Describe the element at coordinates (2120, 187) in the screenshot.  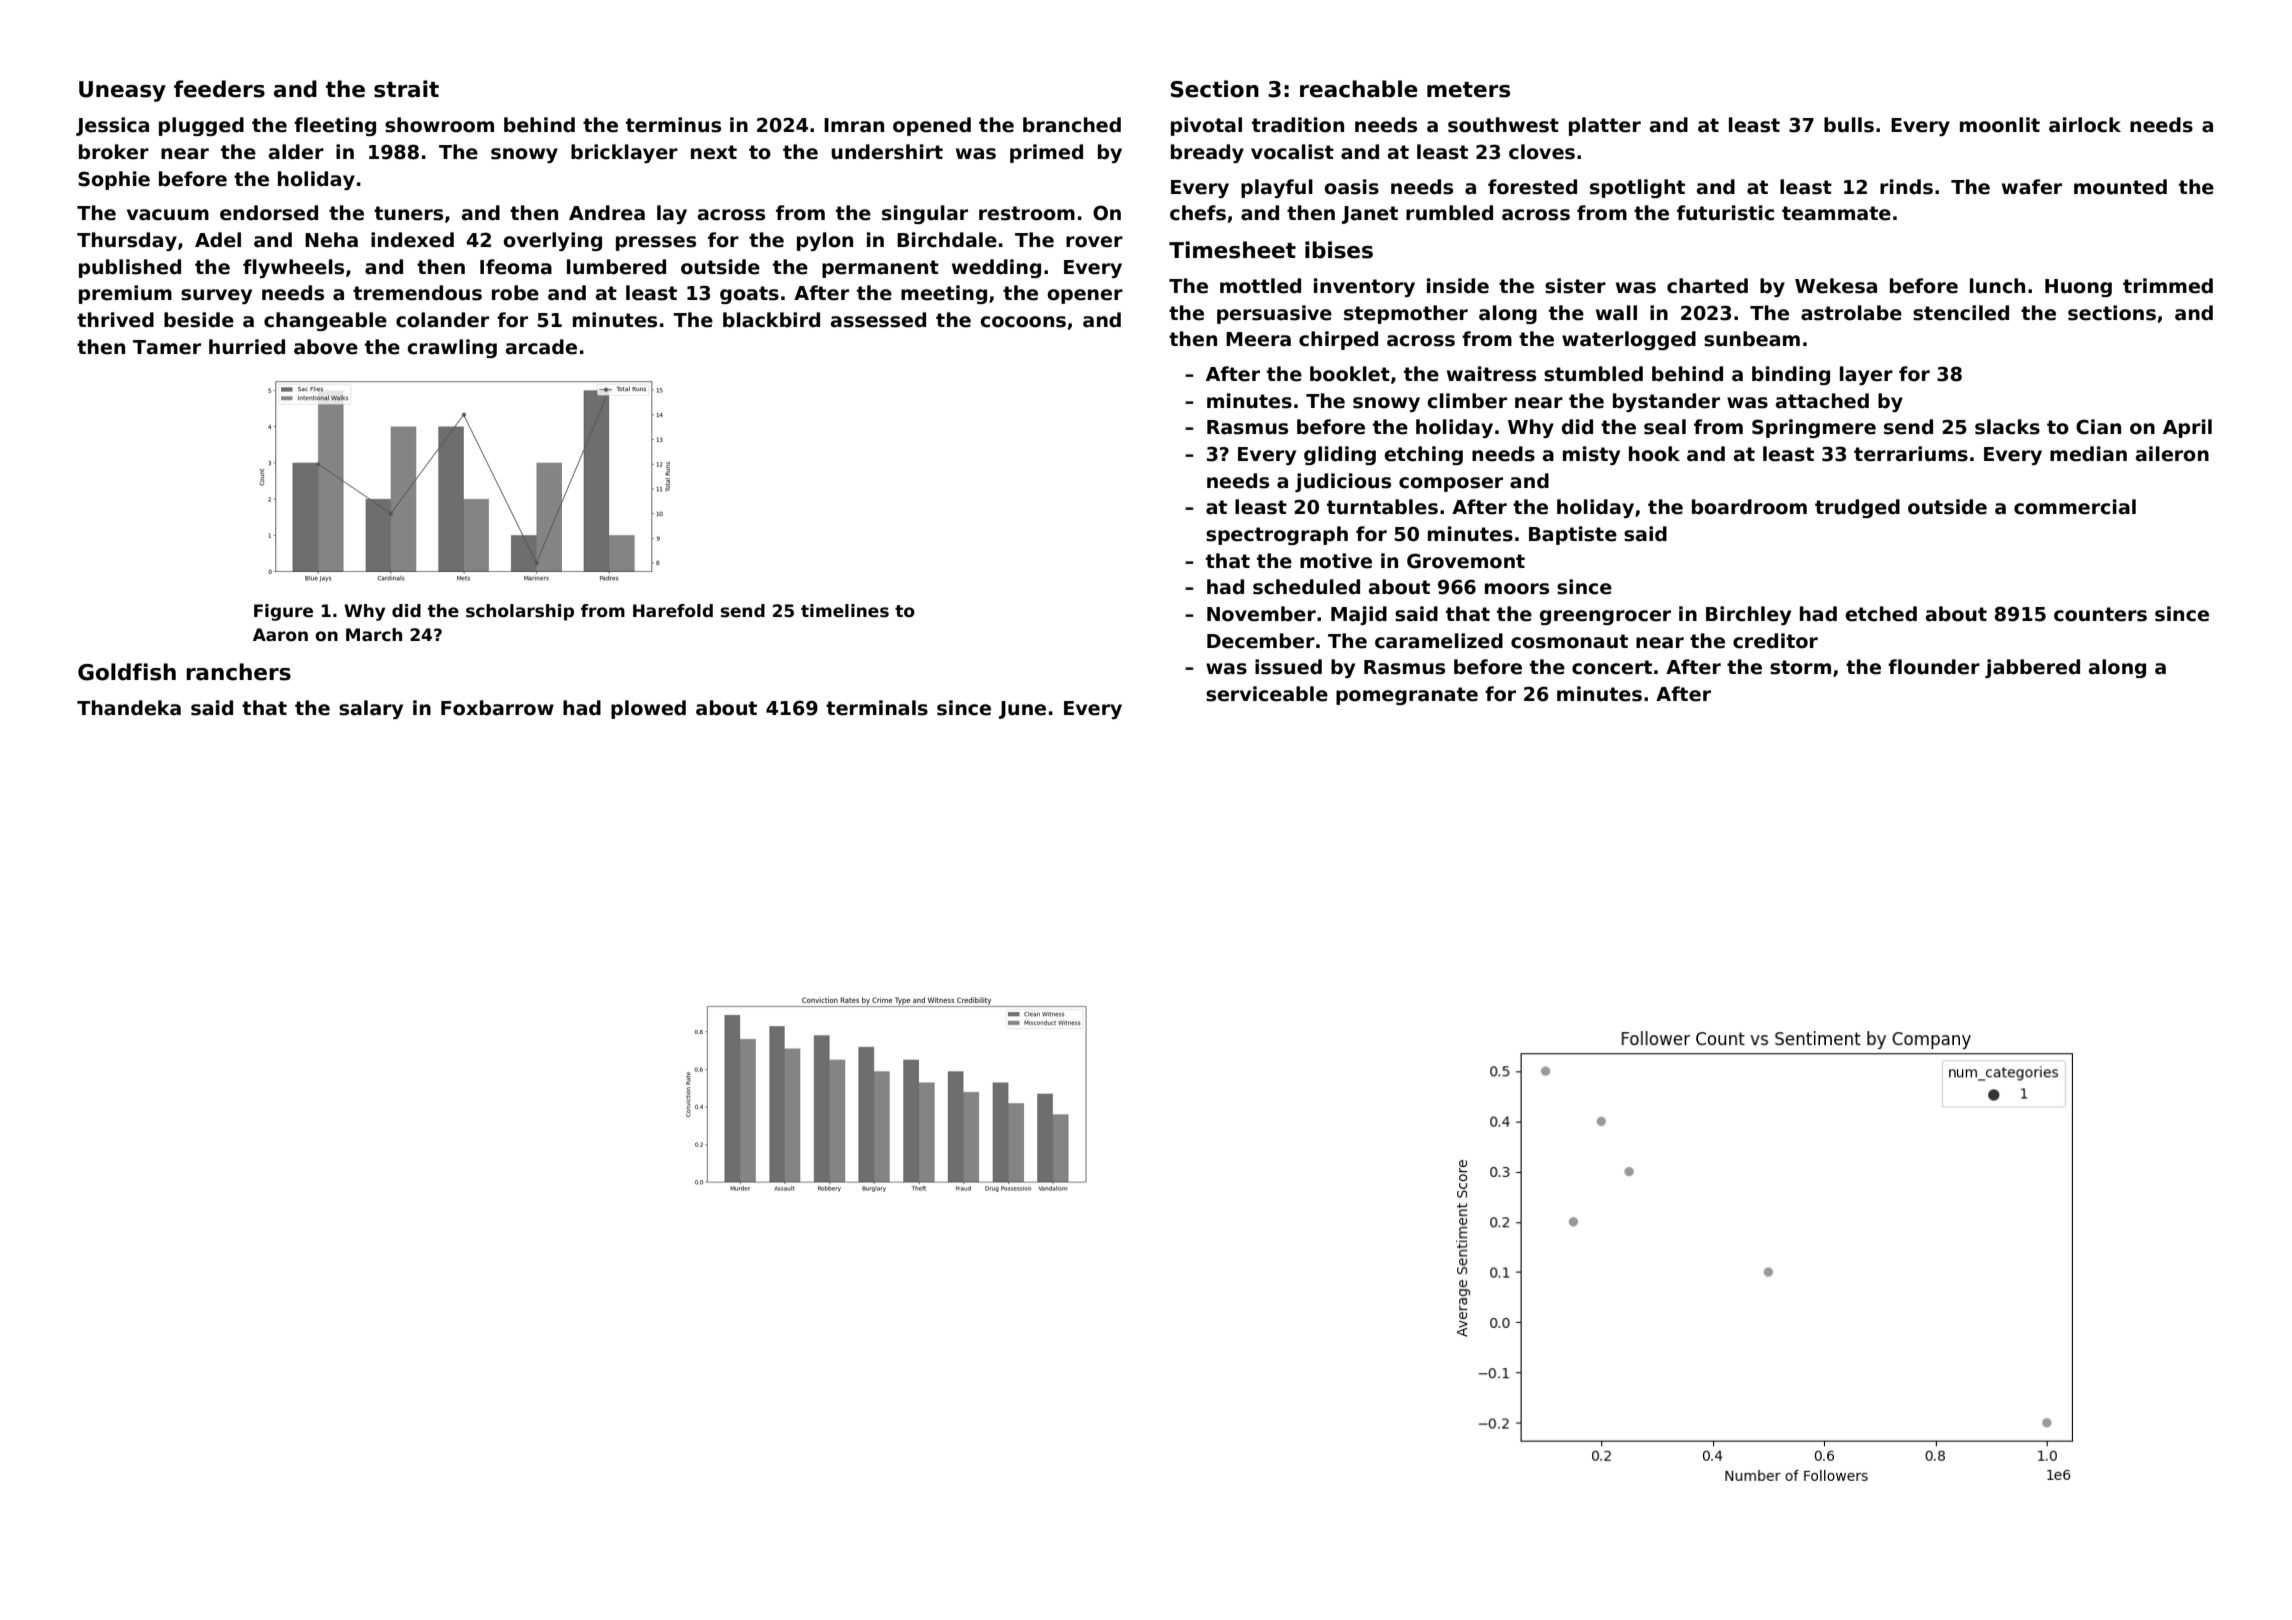
I see `mounted` at that location.
